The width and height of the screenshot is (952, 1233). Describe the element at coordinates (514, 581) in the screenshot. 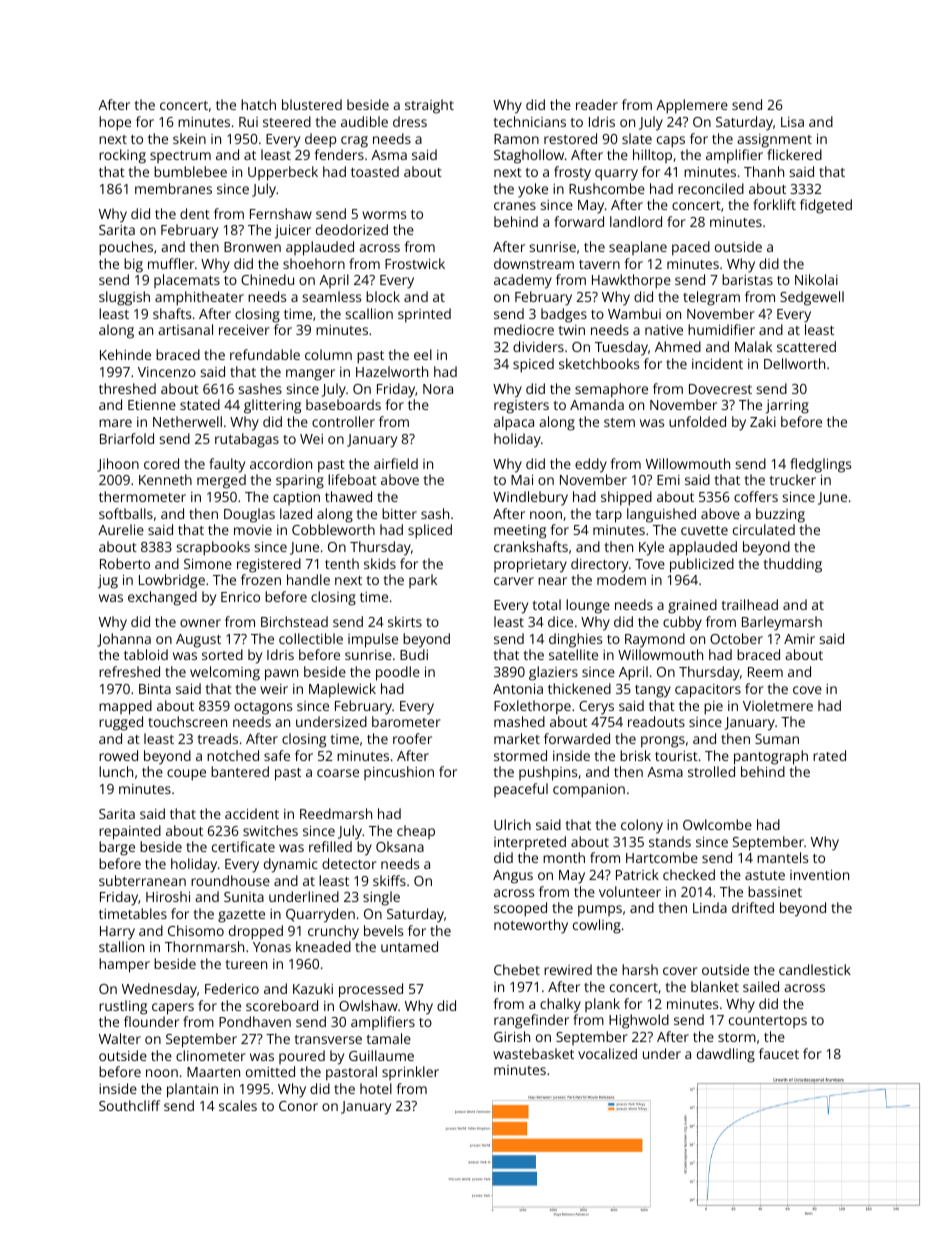

I see `carver` at that location.
